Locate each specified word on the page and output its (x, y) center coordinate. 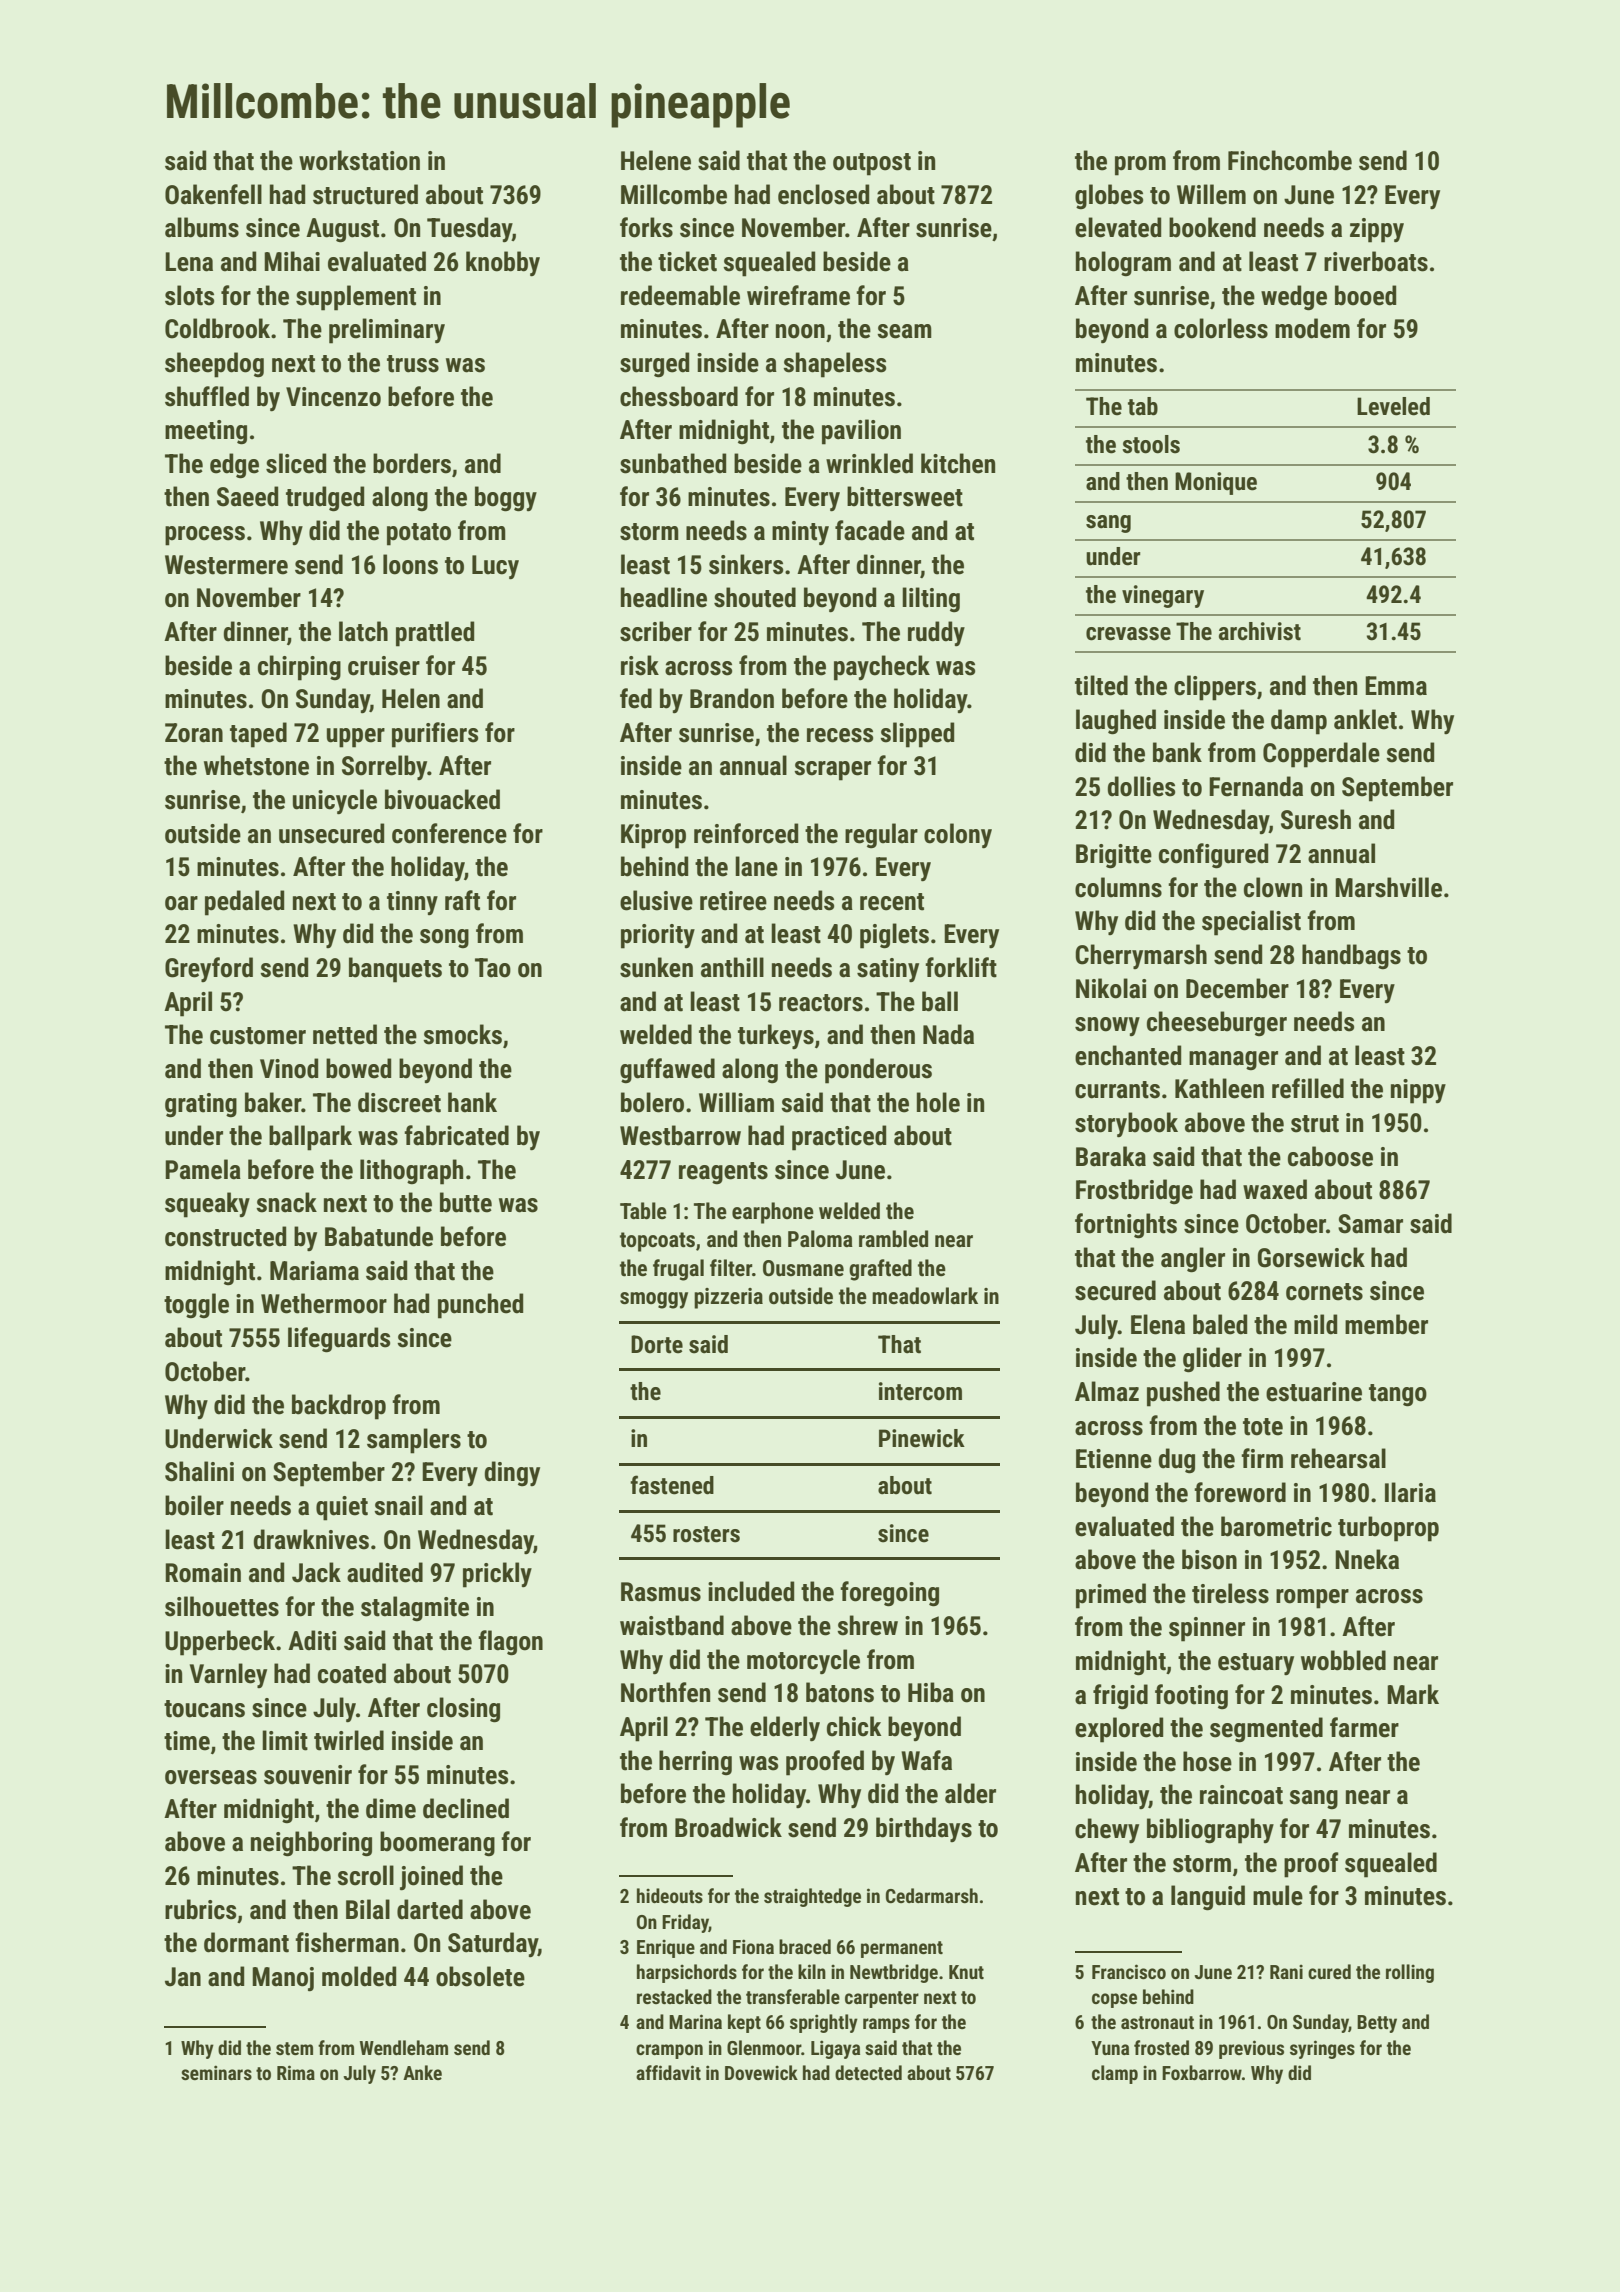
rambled (893, 1238)
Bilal (368, 1909)
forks (646, 227)
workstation (359, 160)
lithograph (411, 1172)
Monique (1216, 483)
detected (868, 2072)
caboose (1330, 1156)
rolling (1410, 1973)
